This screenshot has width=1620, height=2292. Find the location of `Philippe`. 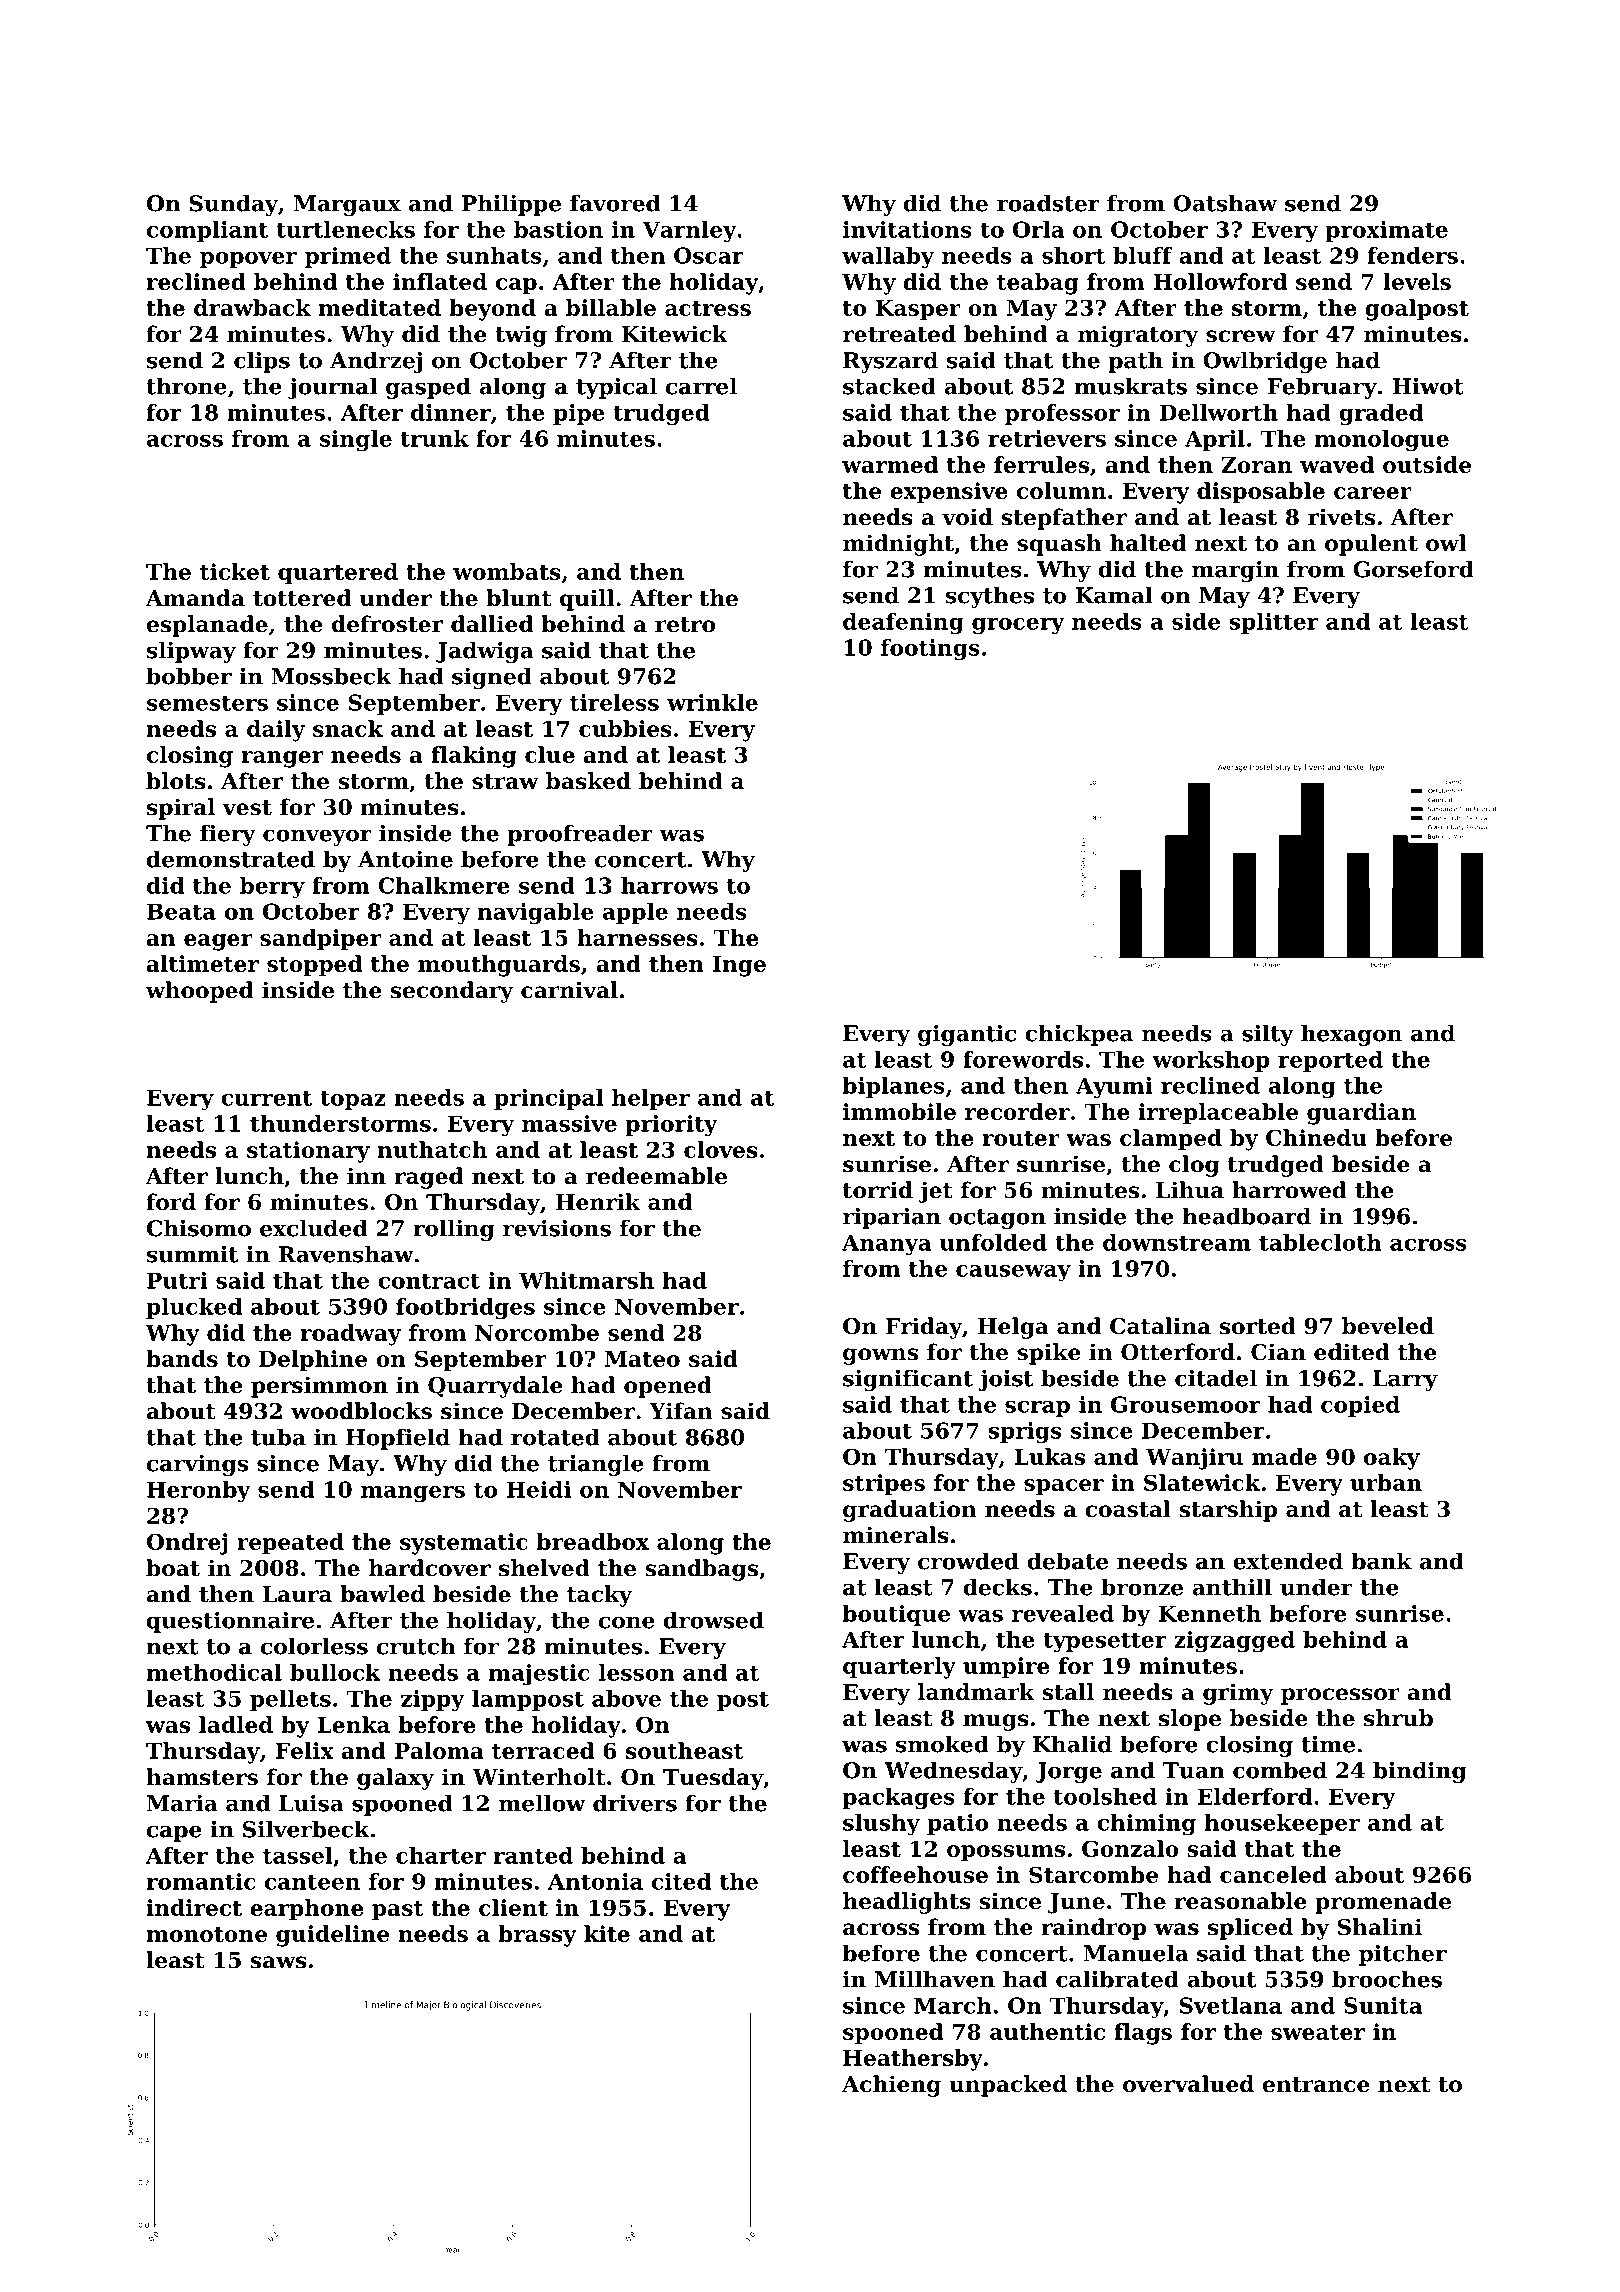

Philippe is located at coordinates (511, 205).
